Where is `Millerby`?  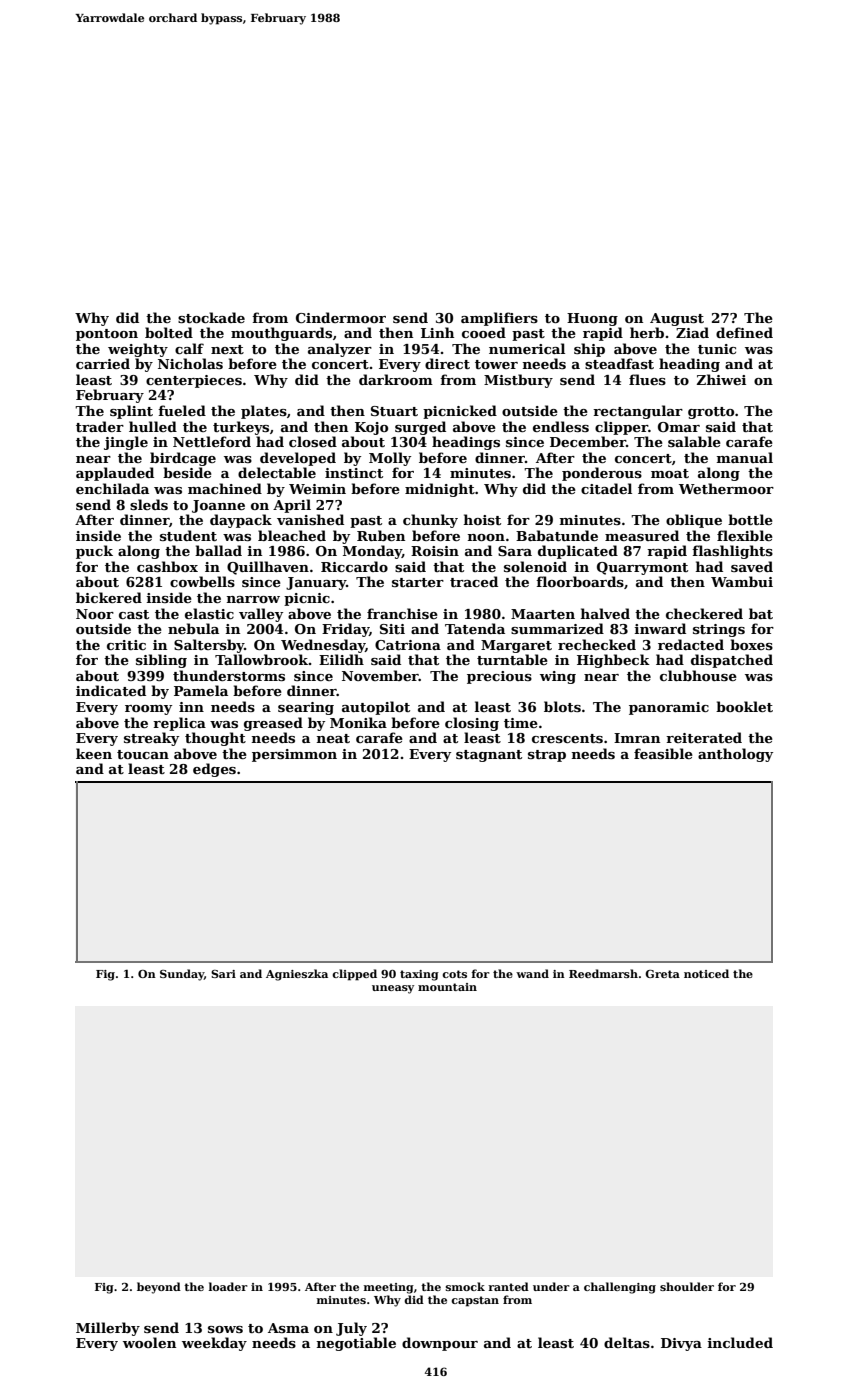
Millerby is located at coordinates (108, 1329).
